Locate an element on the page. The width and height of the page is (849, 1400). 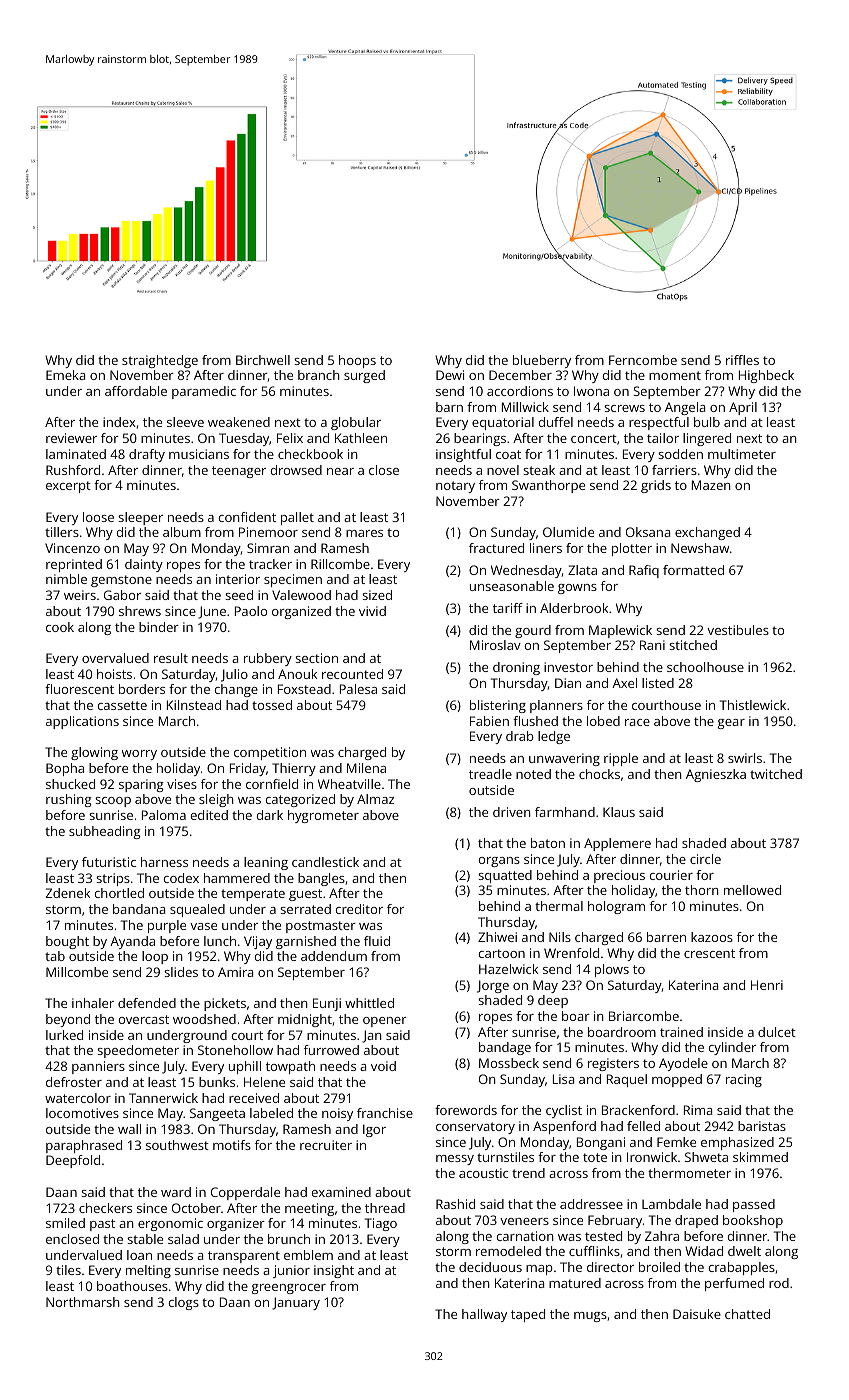
riffles is located at coordinates (742, 360).
